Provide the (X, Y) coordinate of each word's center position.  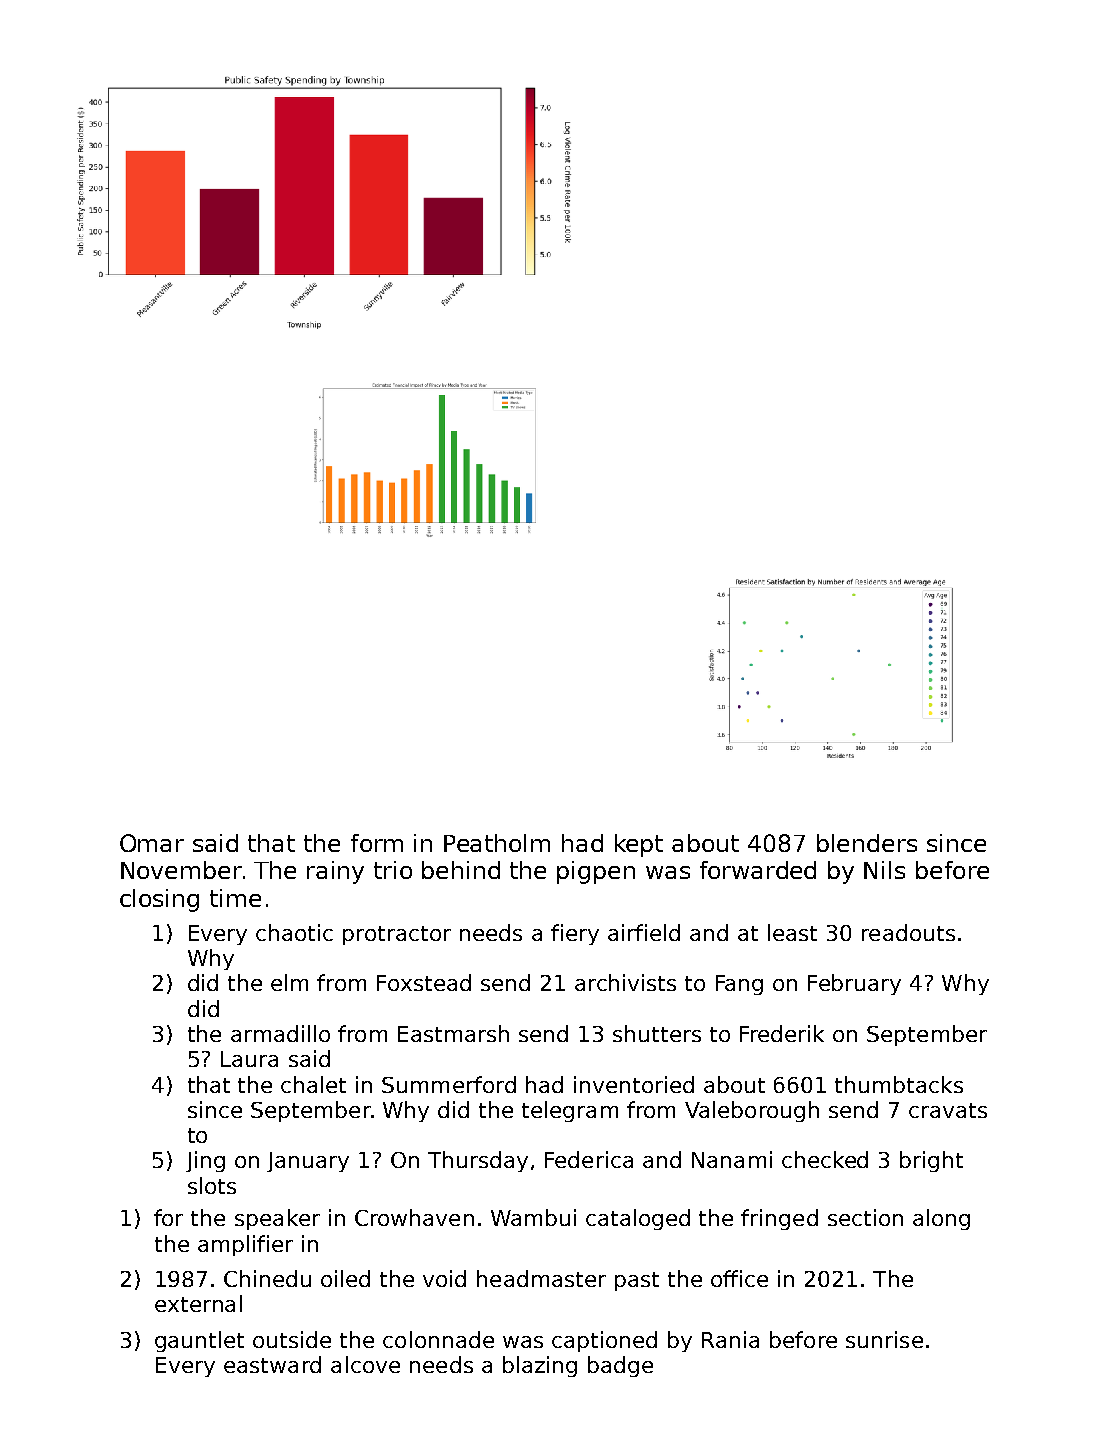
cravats (948, 1110)
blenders (867, 843)
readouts (908, 932)
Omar (152, 843)
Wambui (533, 1217)
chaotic (294, 932)
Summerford (449, 1084)
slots (212, 1185)
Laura (249, 1059)
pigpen (596, 872)
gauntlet (199, 1341)
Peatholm (497, 843)
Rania (730, 1339)
